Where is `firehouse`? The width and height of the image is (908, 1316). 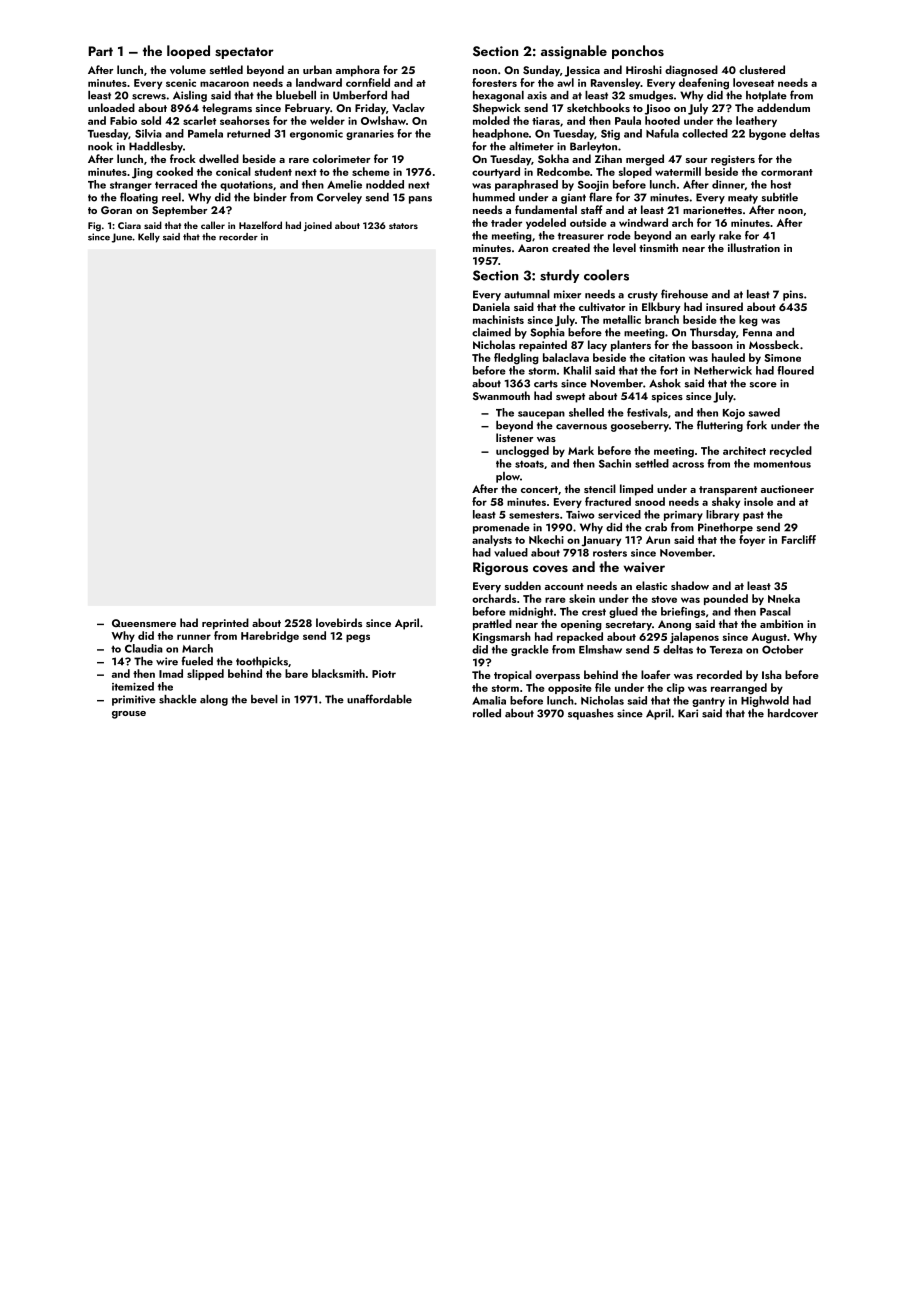 firehouse is located at coordinates (684, 294).
